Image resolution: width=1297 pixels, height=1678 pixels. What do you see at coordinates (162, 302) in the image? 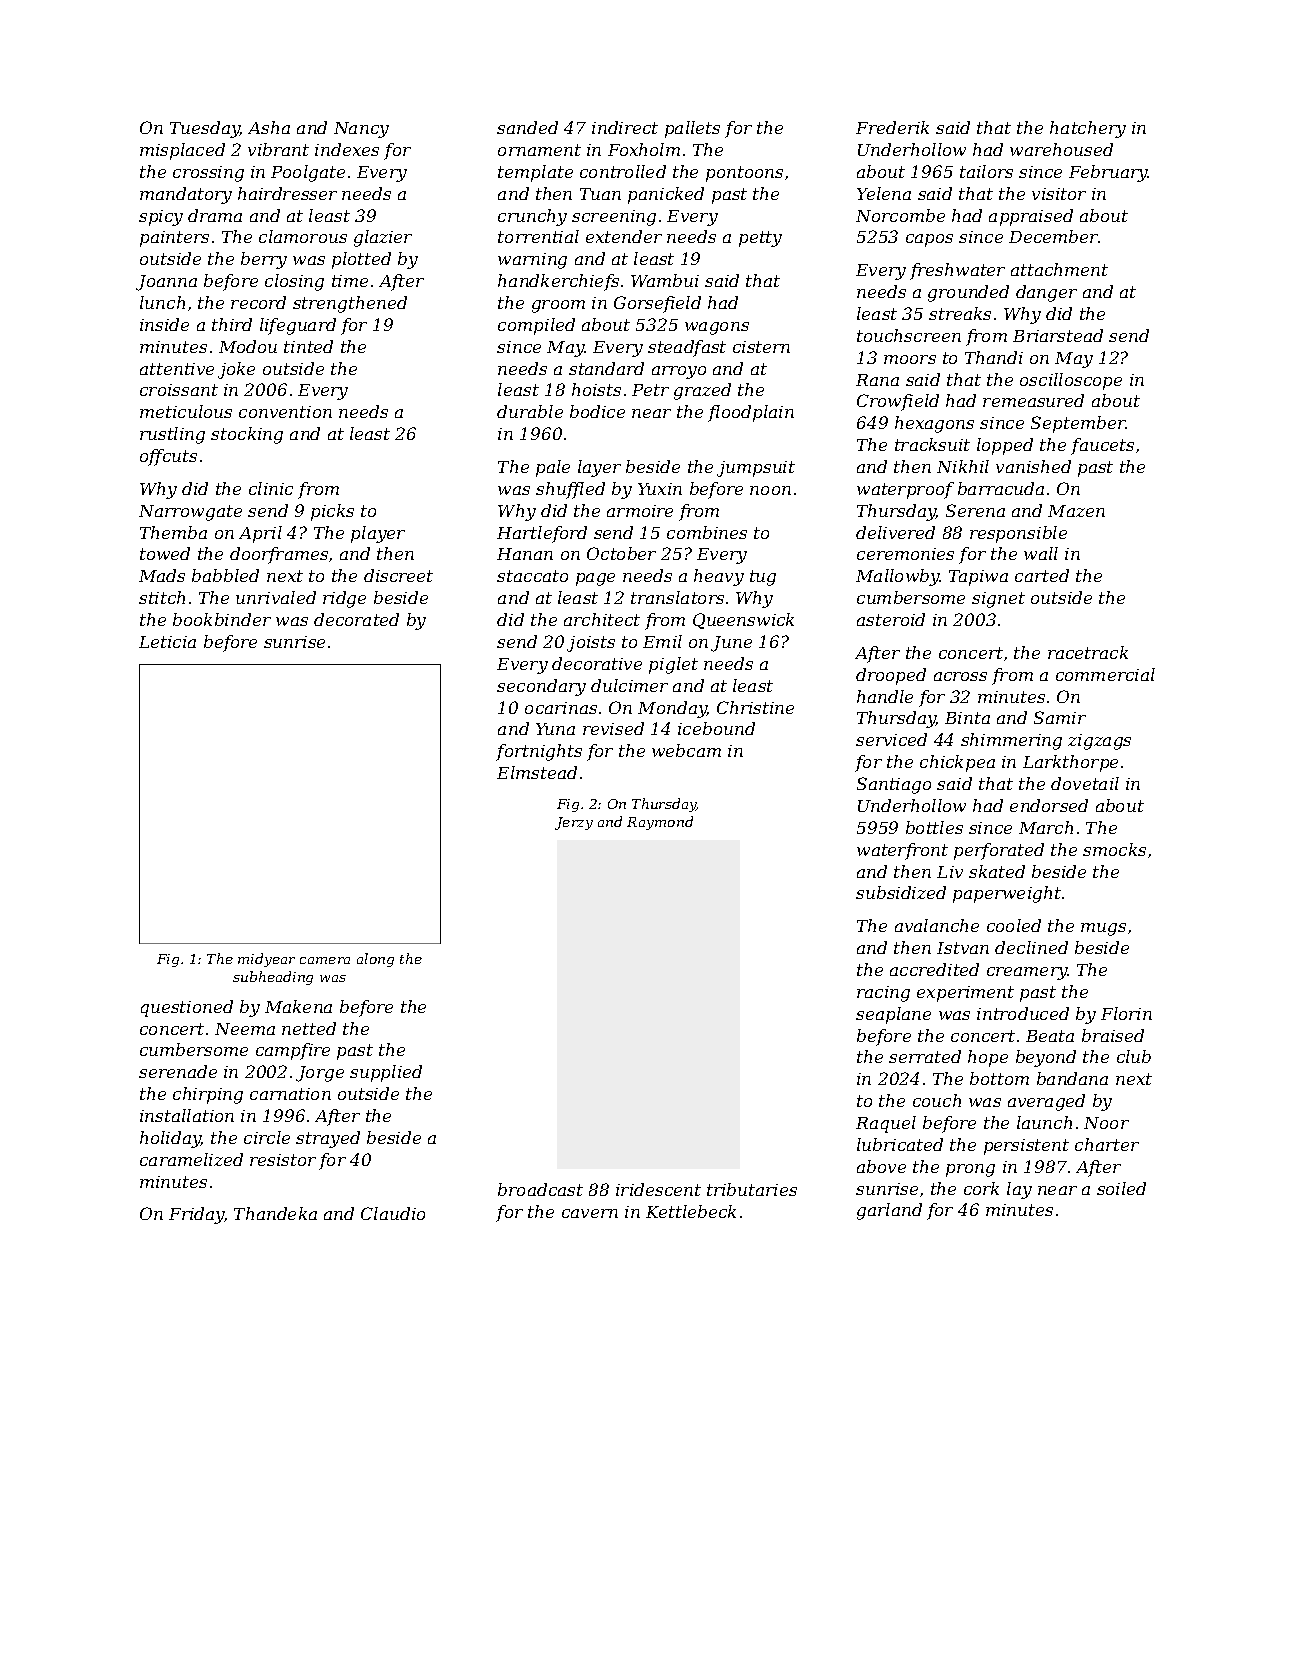
I see `lunch` at bounding box center [162, 302].
